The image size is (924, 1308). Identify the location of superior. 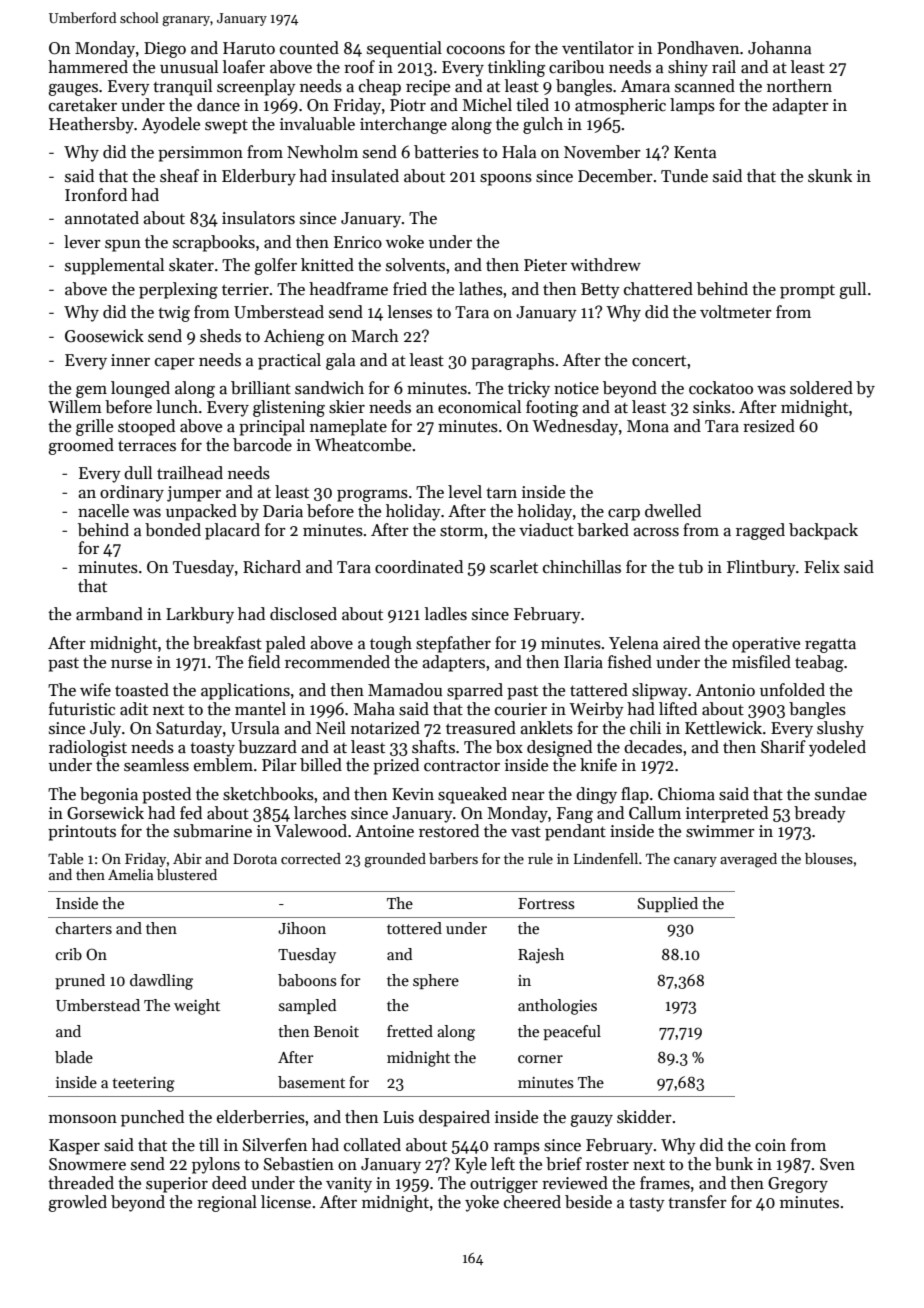
(177, 1185).
